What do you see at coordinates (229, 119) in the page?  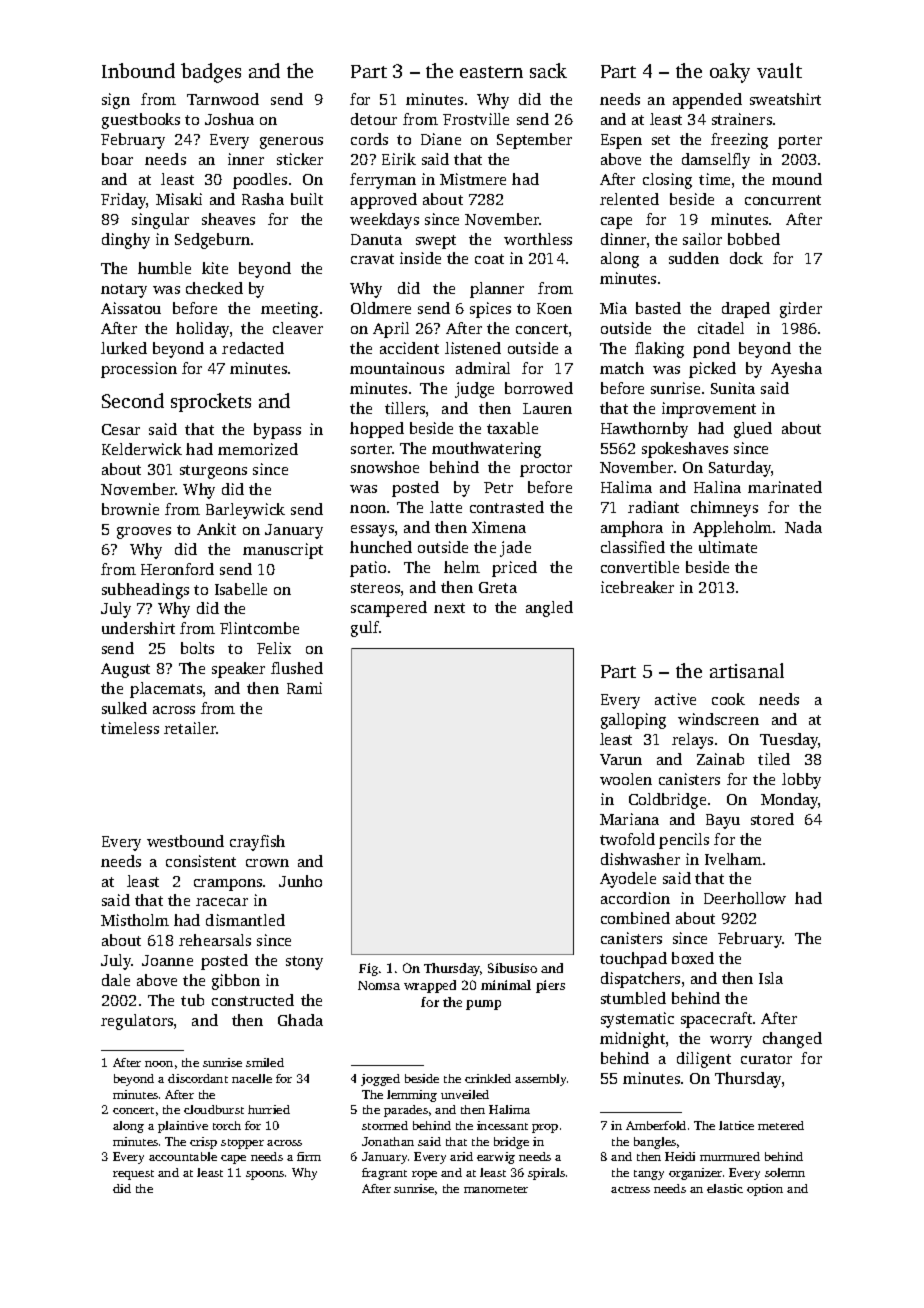 I see `Joshua` at bounding box center [229, 119].
